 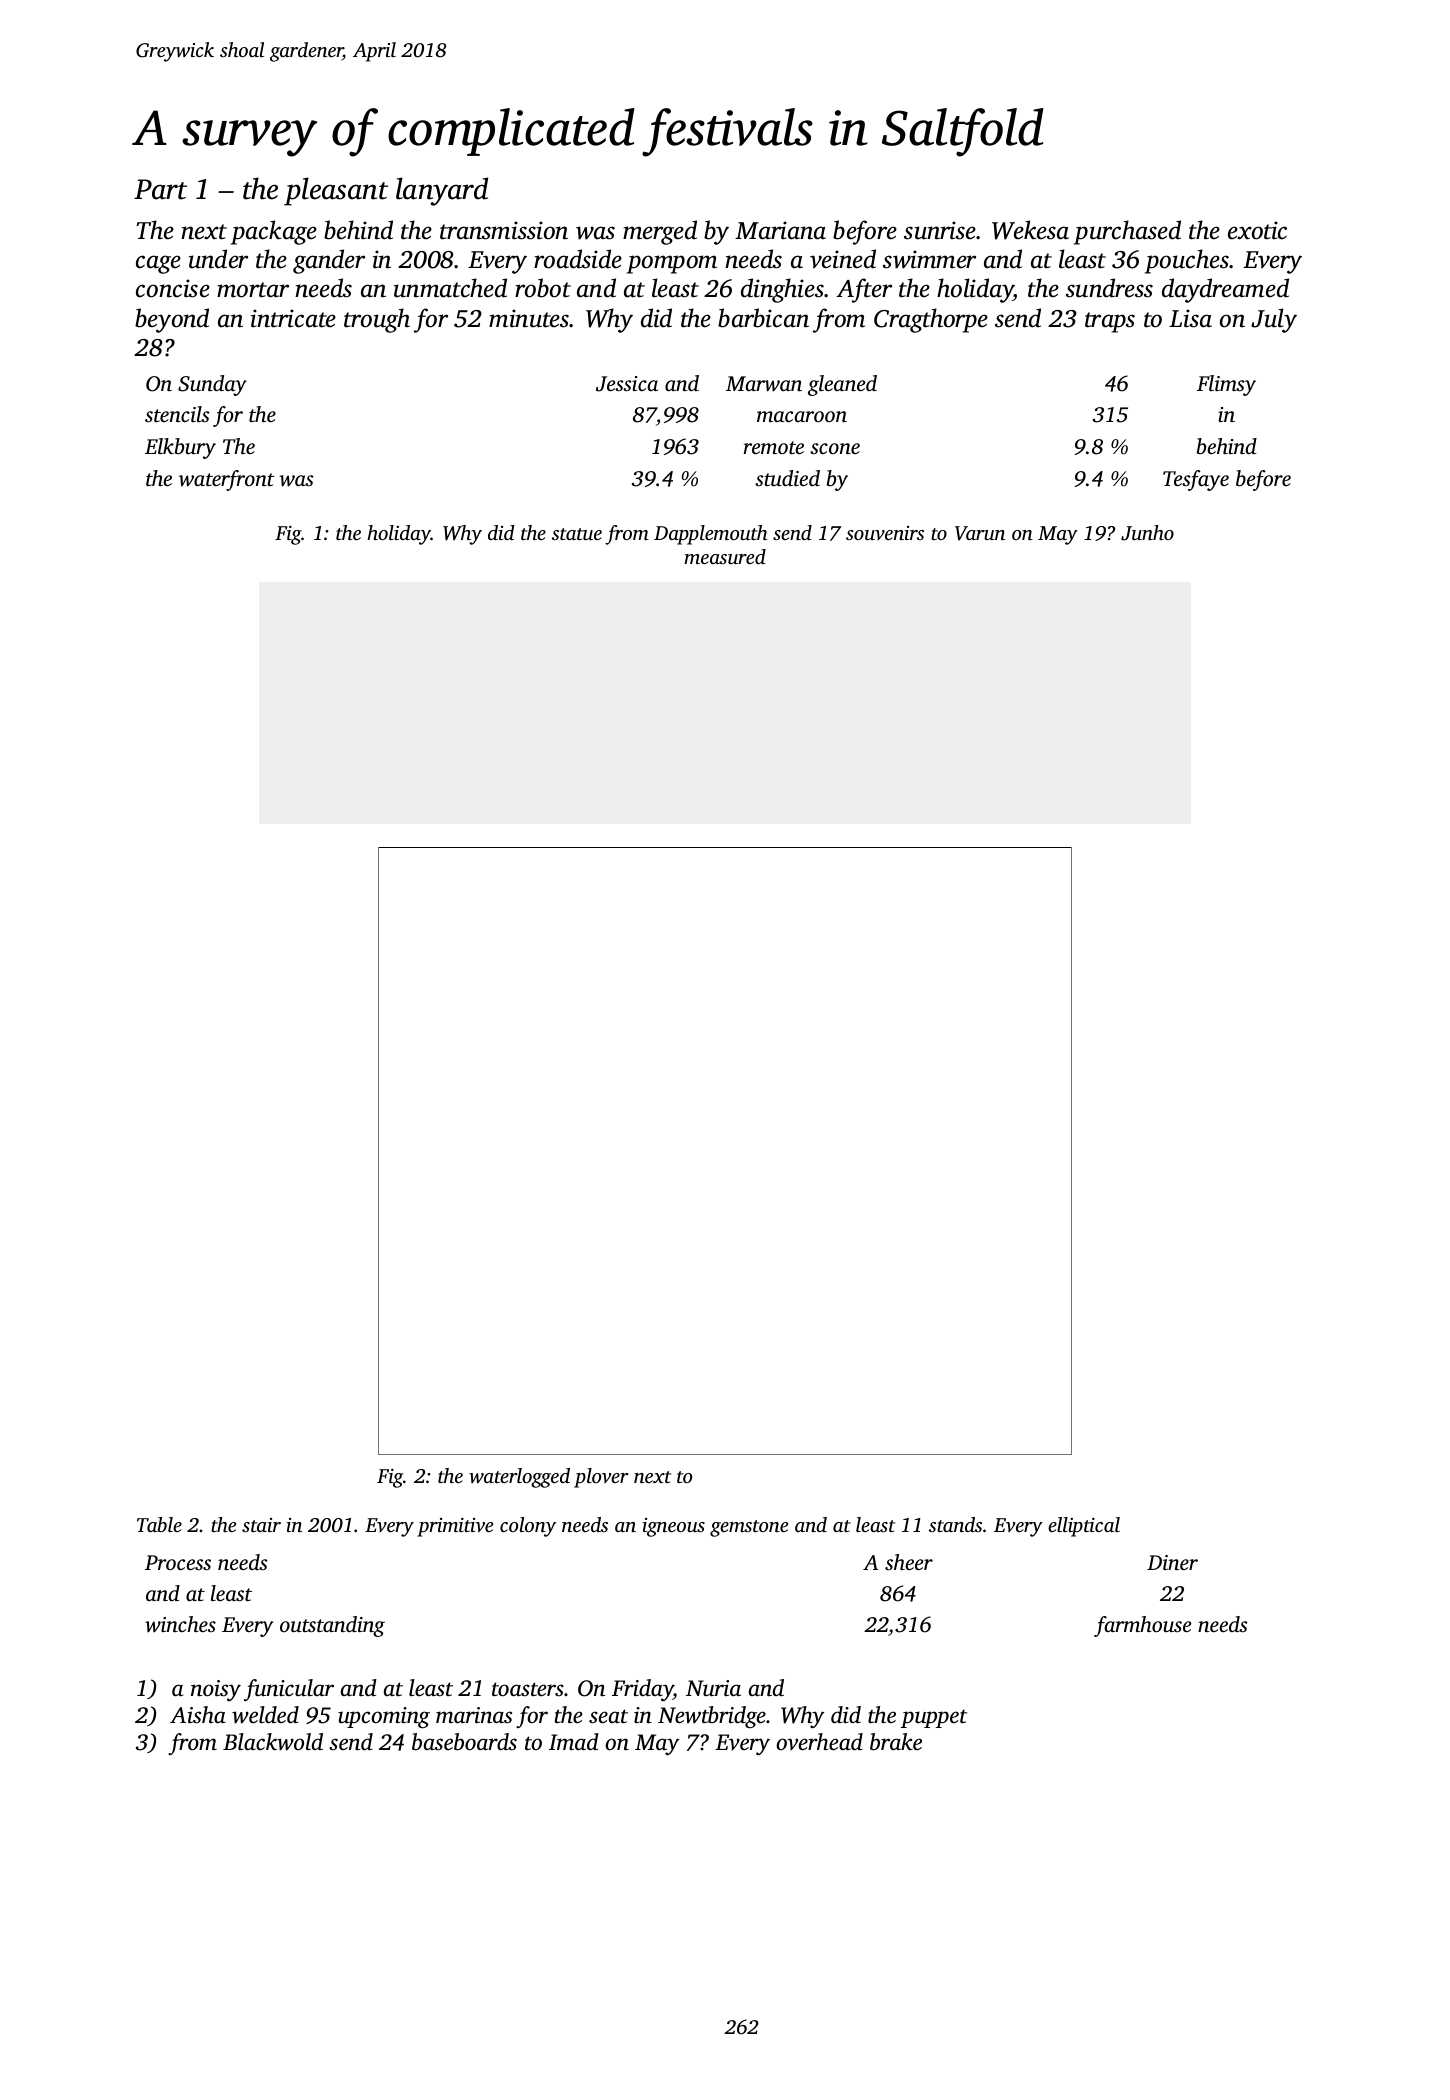 I want to click on Junho, so click(x=1147, y=533).
